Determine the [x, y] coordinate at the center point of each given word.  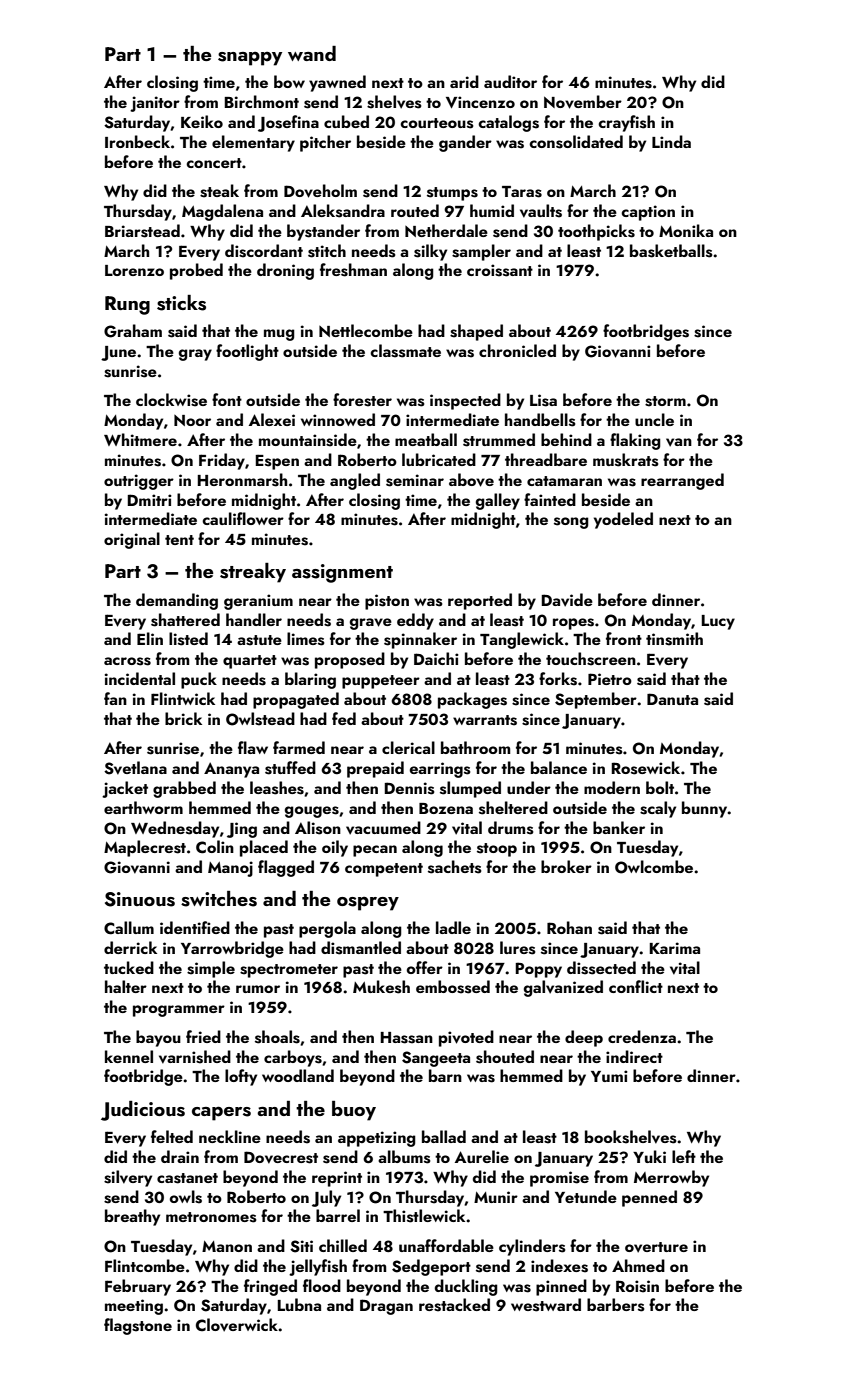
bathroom [475, 747]
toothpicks [596, 232]
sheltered [513, 808]
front [624, 638]
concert [214, 163]
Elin [150, 638]
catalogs [508, 123]
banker [619, 827]
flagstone [138, 1326]
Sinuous [140, 899]
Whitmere [140, 439]
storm [665, 401]
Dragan [386, 1307]
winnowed [338, 419]
